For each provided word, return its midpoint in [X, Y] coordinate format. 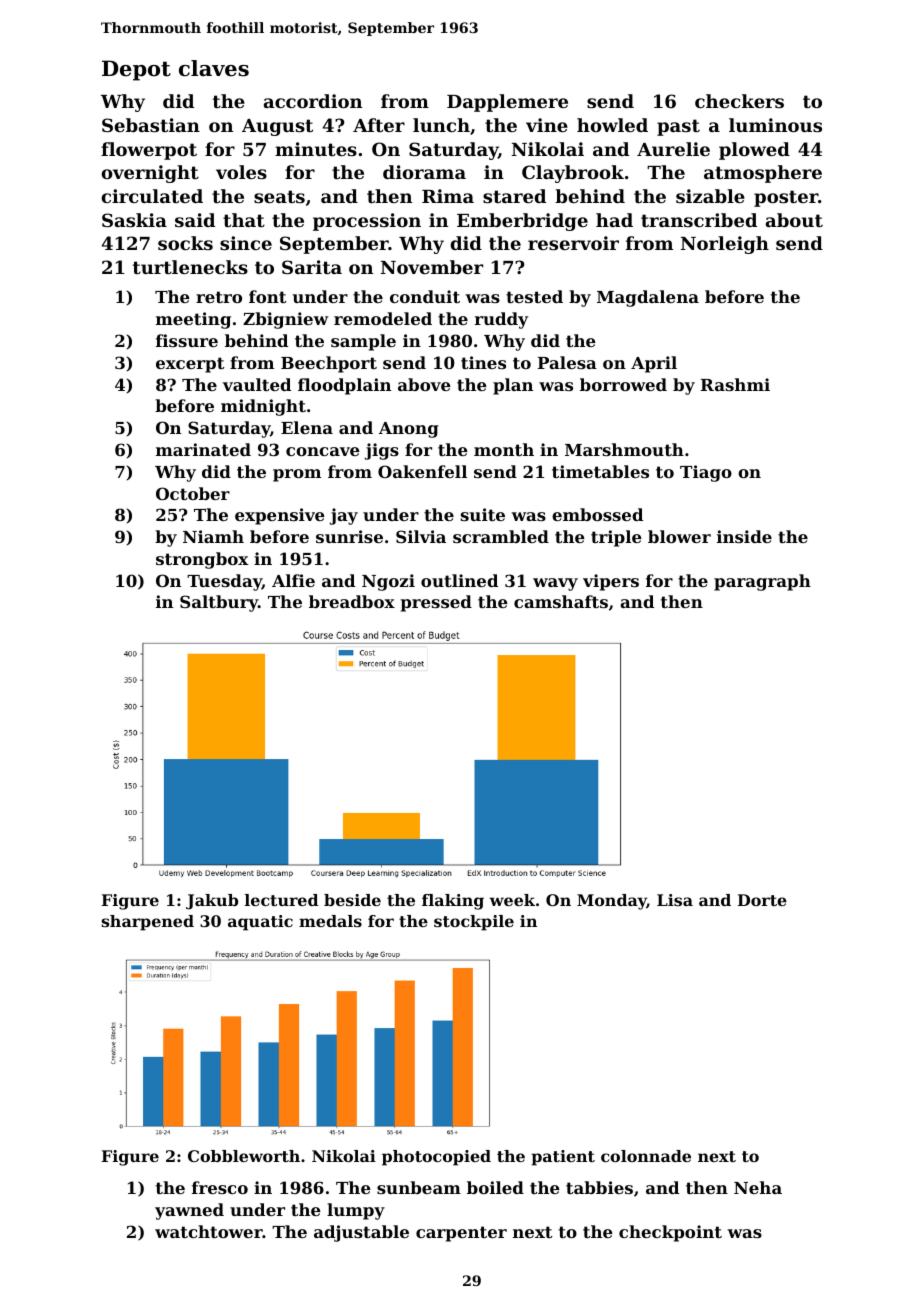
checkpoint [670, 1233]
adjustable [361, 1233]
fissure [187, 340]
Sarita [312, 267]
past [678, 127]
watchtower [209, 1231]
